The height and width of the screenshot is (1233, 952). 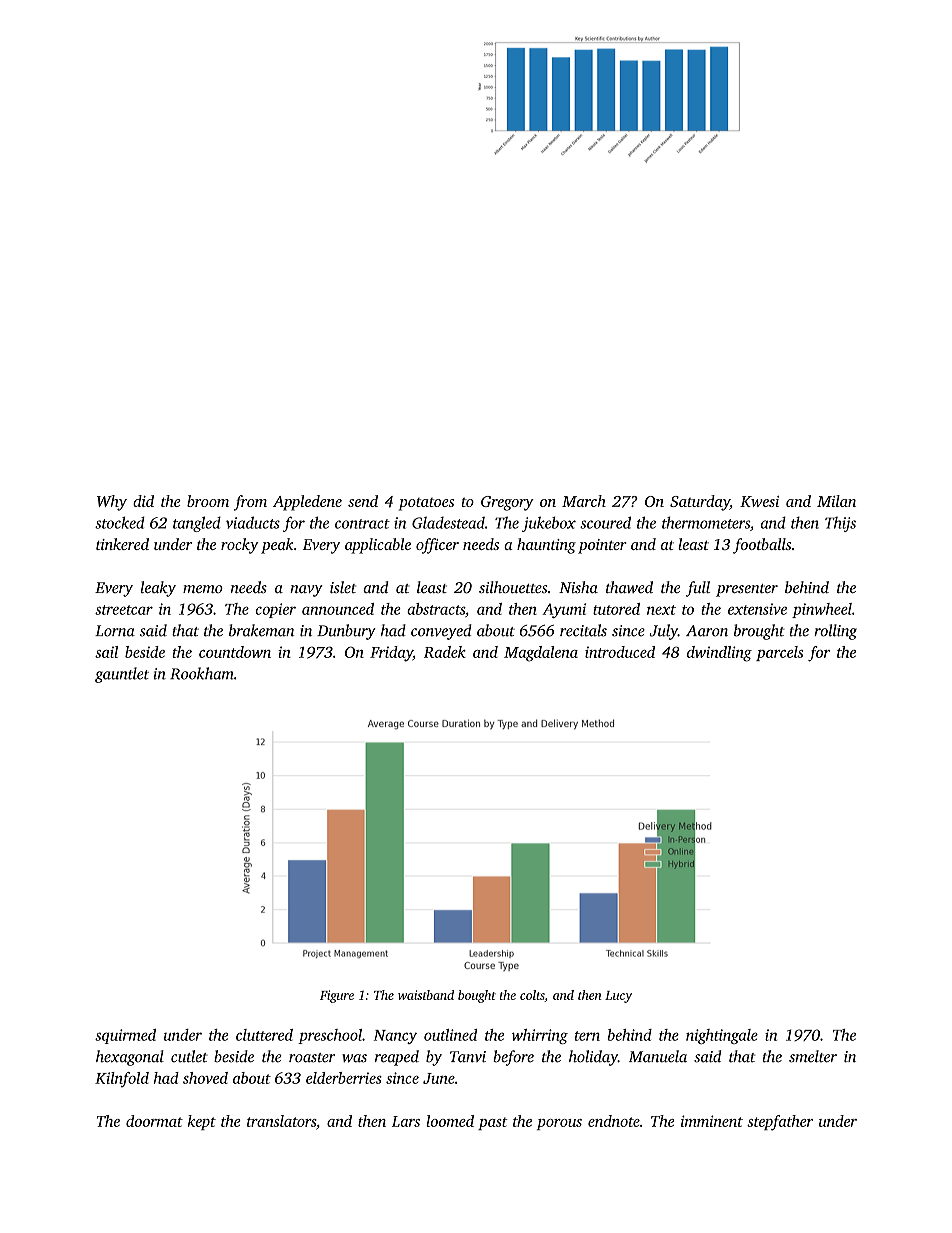 I want to click on kept, so click(x=202, y=1122).
